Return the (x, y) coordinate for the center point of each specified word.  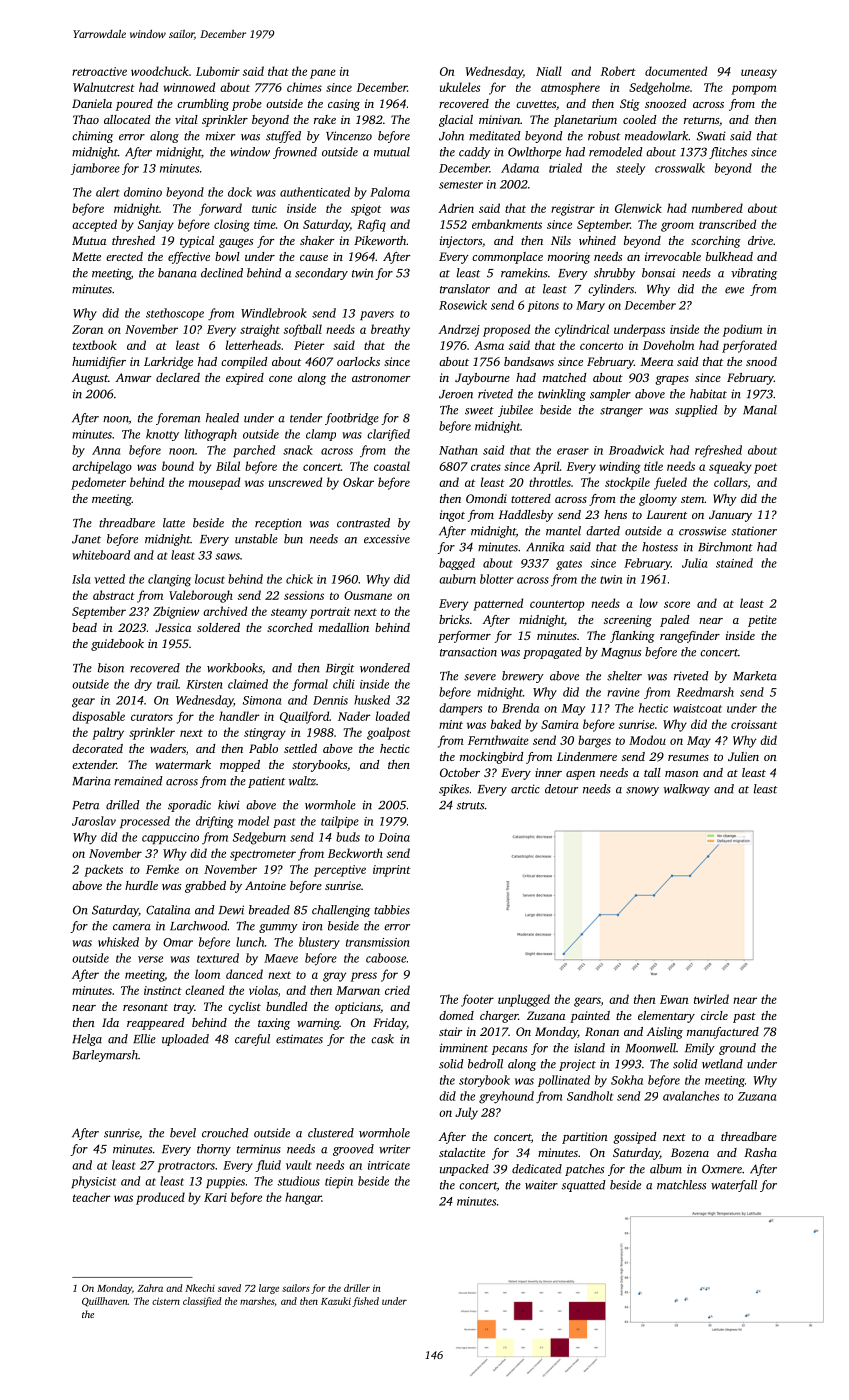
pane (323, 74)
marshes (257, 1301)
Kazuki (336, 1301)
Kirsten (204, 684)
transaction (468, 652)
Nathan (458, 450)
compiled (244, 363)
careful (252, 1040)
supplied (696, 411)
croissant (754, 724)
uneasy (759, 74)
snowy (642, 791)
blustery (319, 943)
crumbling (203, 105)
